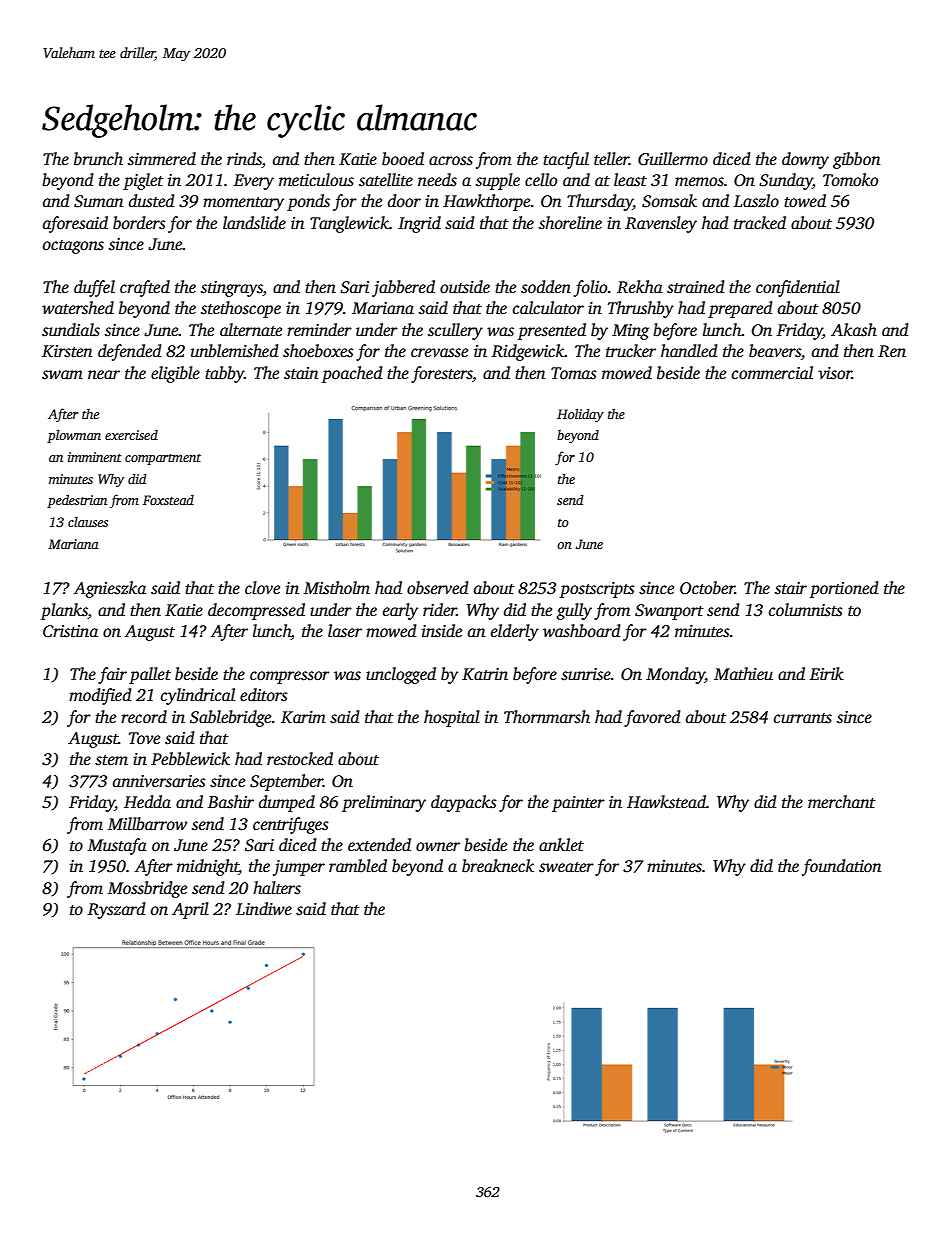 The height and width of the image is (1233, 952). I want to click on postscripts, so click(597, 590).
